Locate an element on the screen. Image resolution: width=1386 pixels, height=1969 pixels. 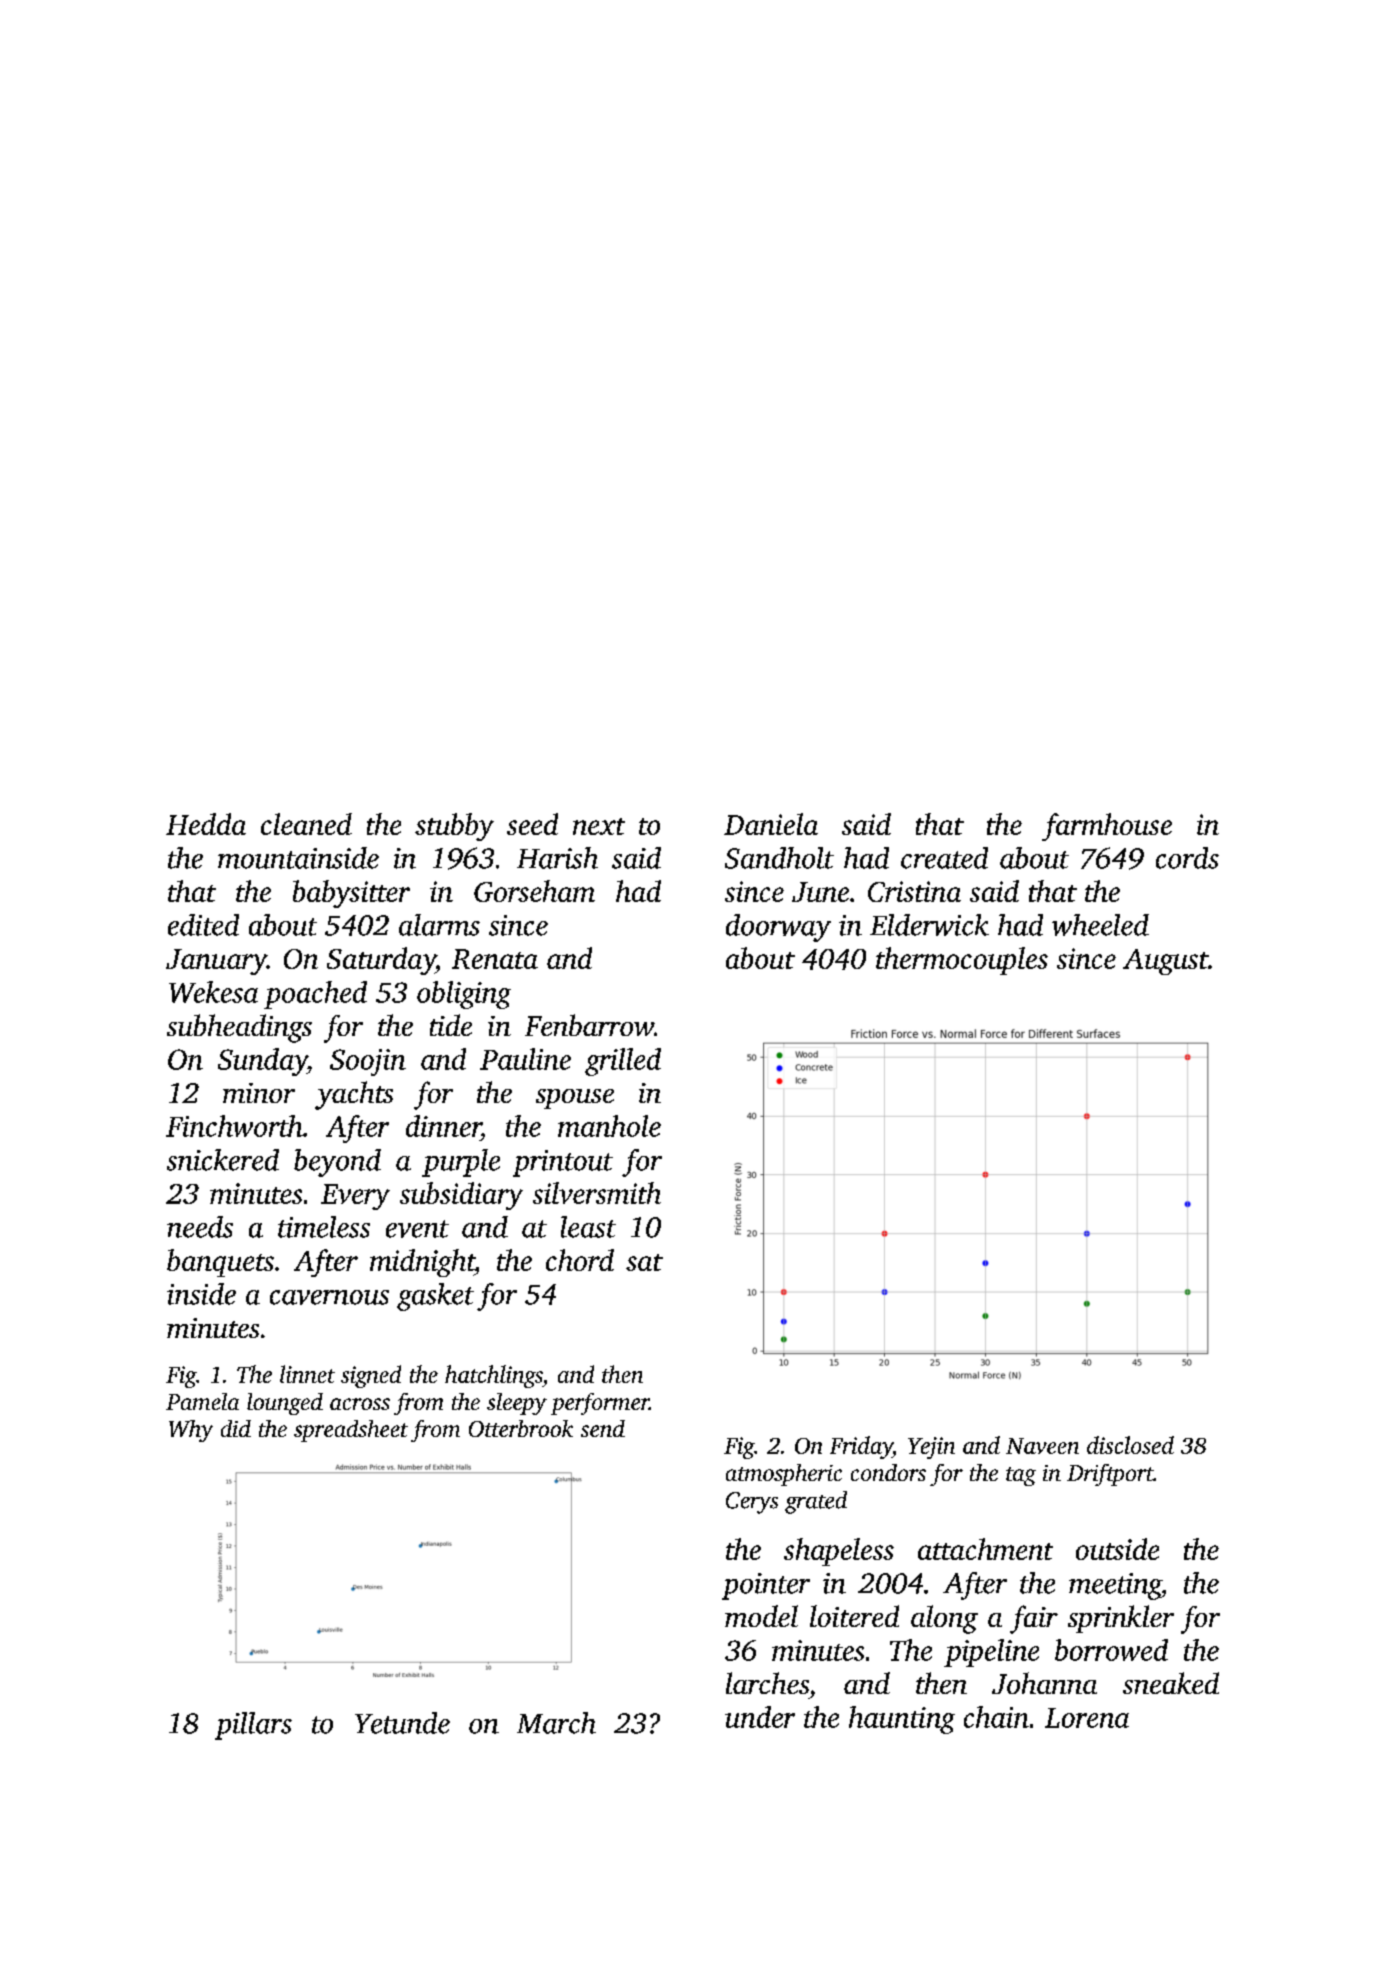
Yejin is located at coordinates (931, 1448).
